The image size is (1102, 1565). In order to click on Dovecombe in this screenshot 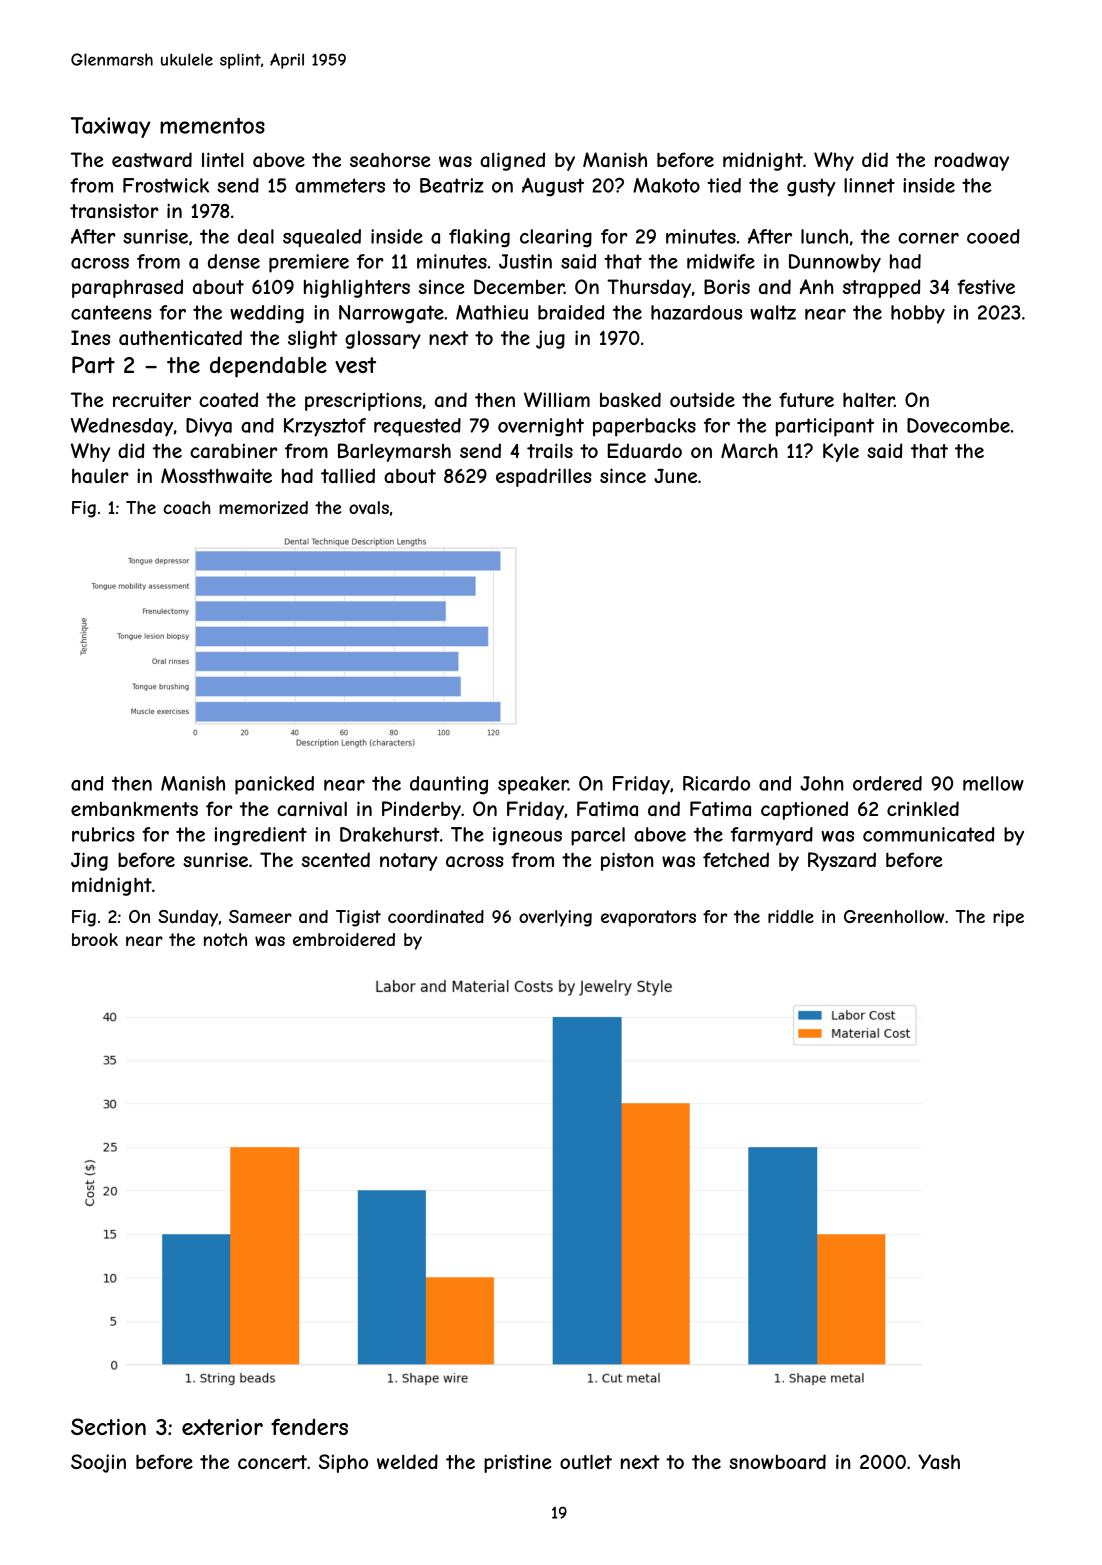, I will do `click(958, 425)`.
